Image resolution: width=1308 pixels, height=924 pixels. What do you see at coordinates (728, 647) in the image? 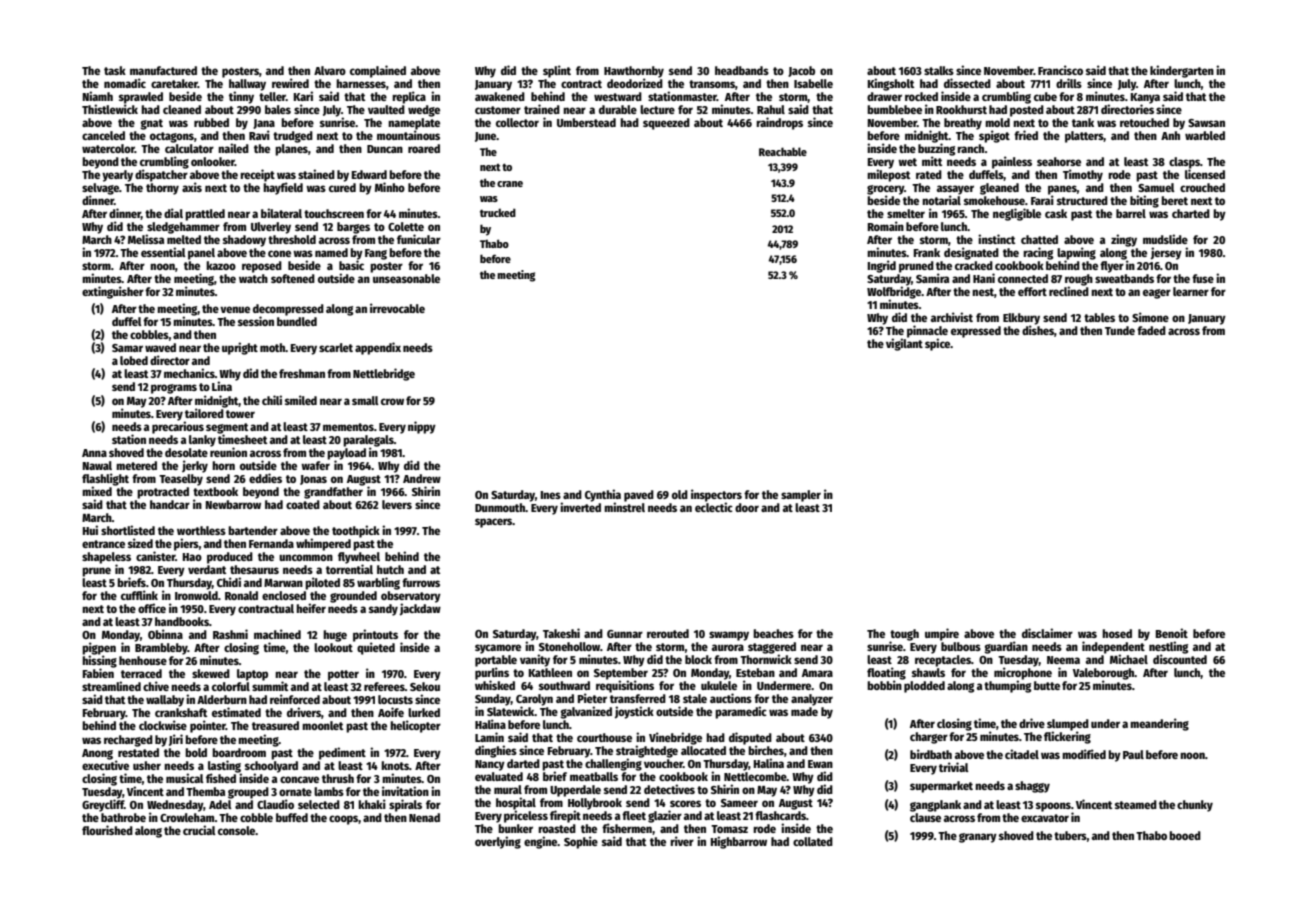
I see `aurora` at bounding box center [728, 647].
